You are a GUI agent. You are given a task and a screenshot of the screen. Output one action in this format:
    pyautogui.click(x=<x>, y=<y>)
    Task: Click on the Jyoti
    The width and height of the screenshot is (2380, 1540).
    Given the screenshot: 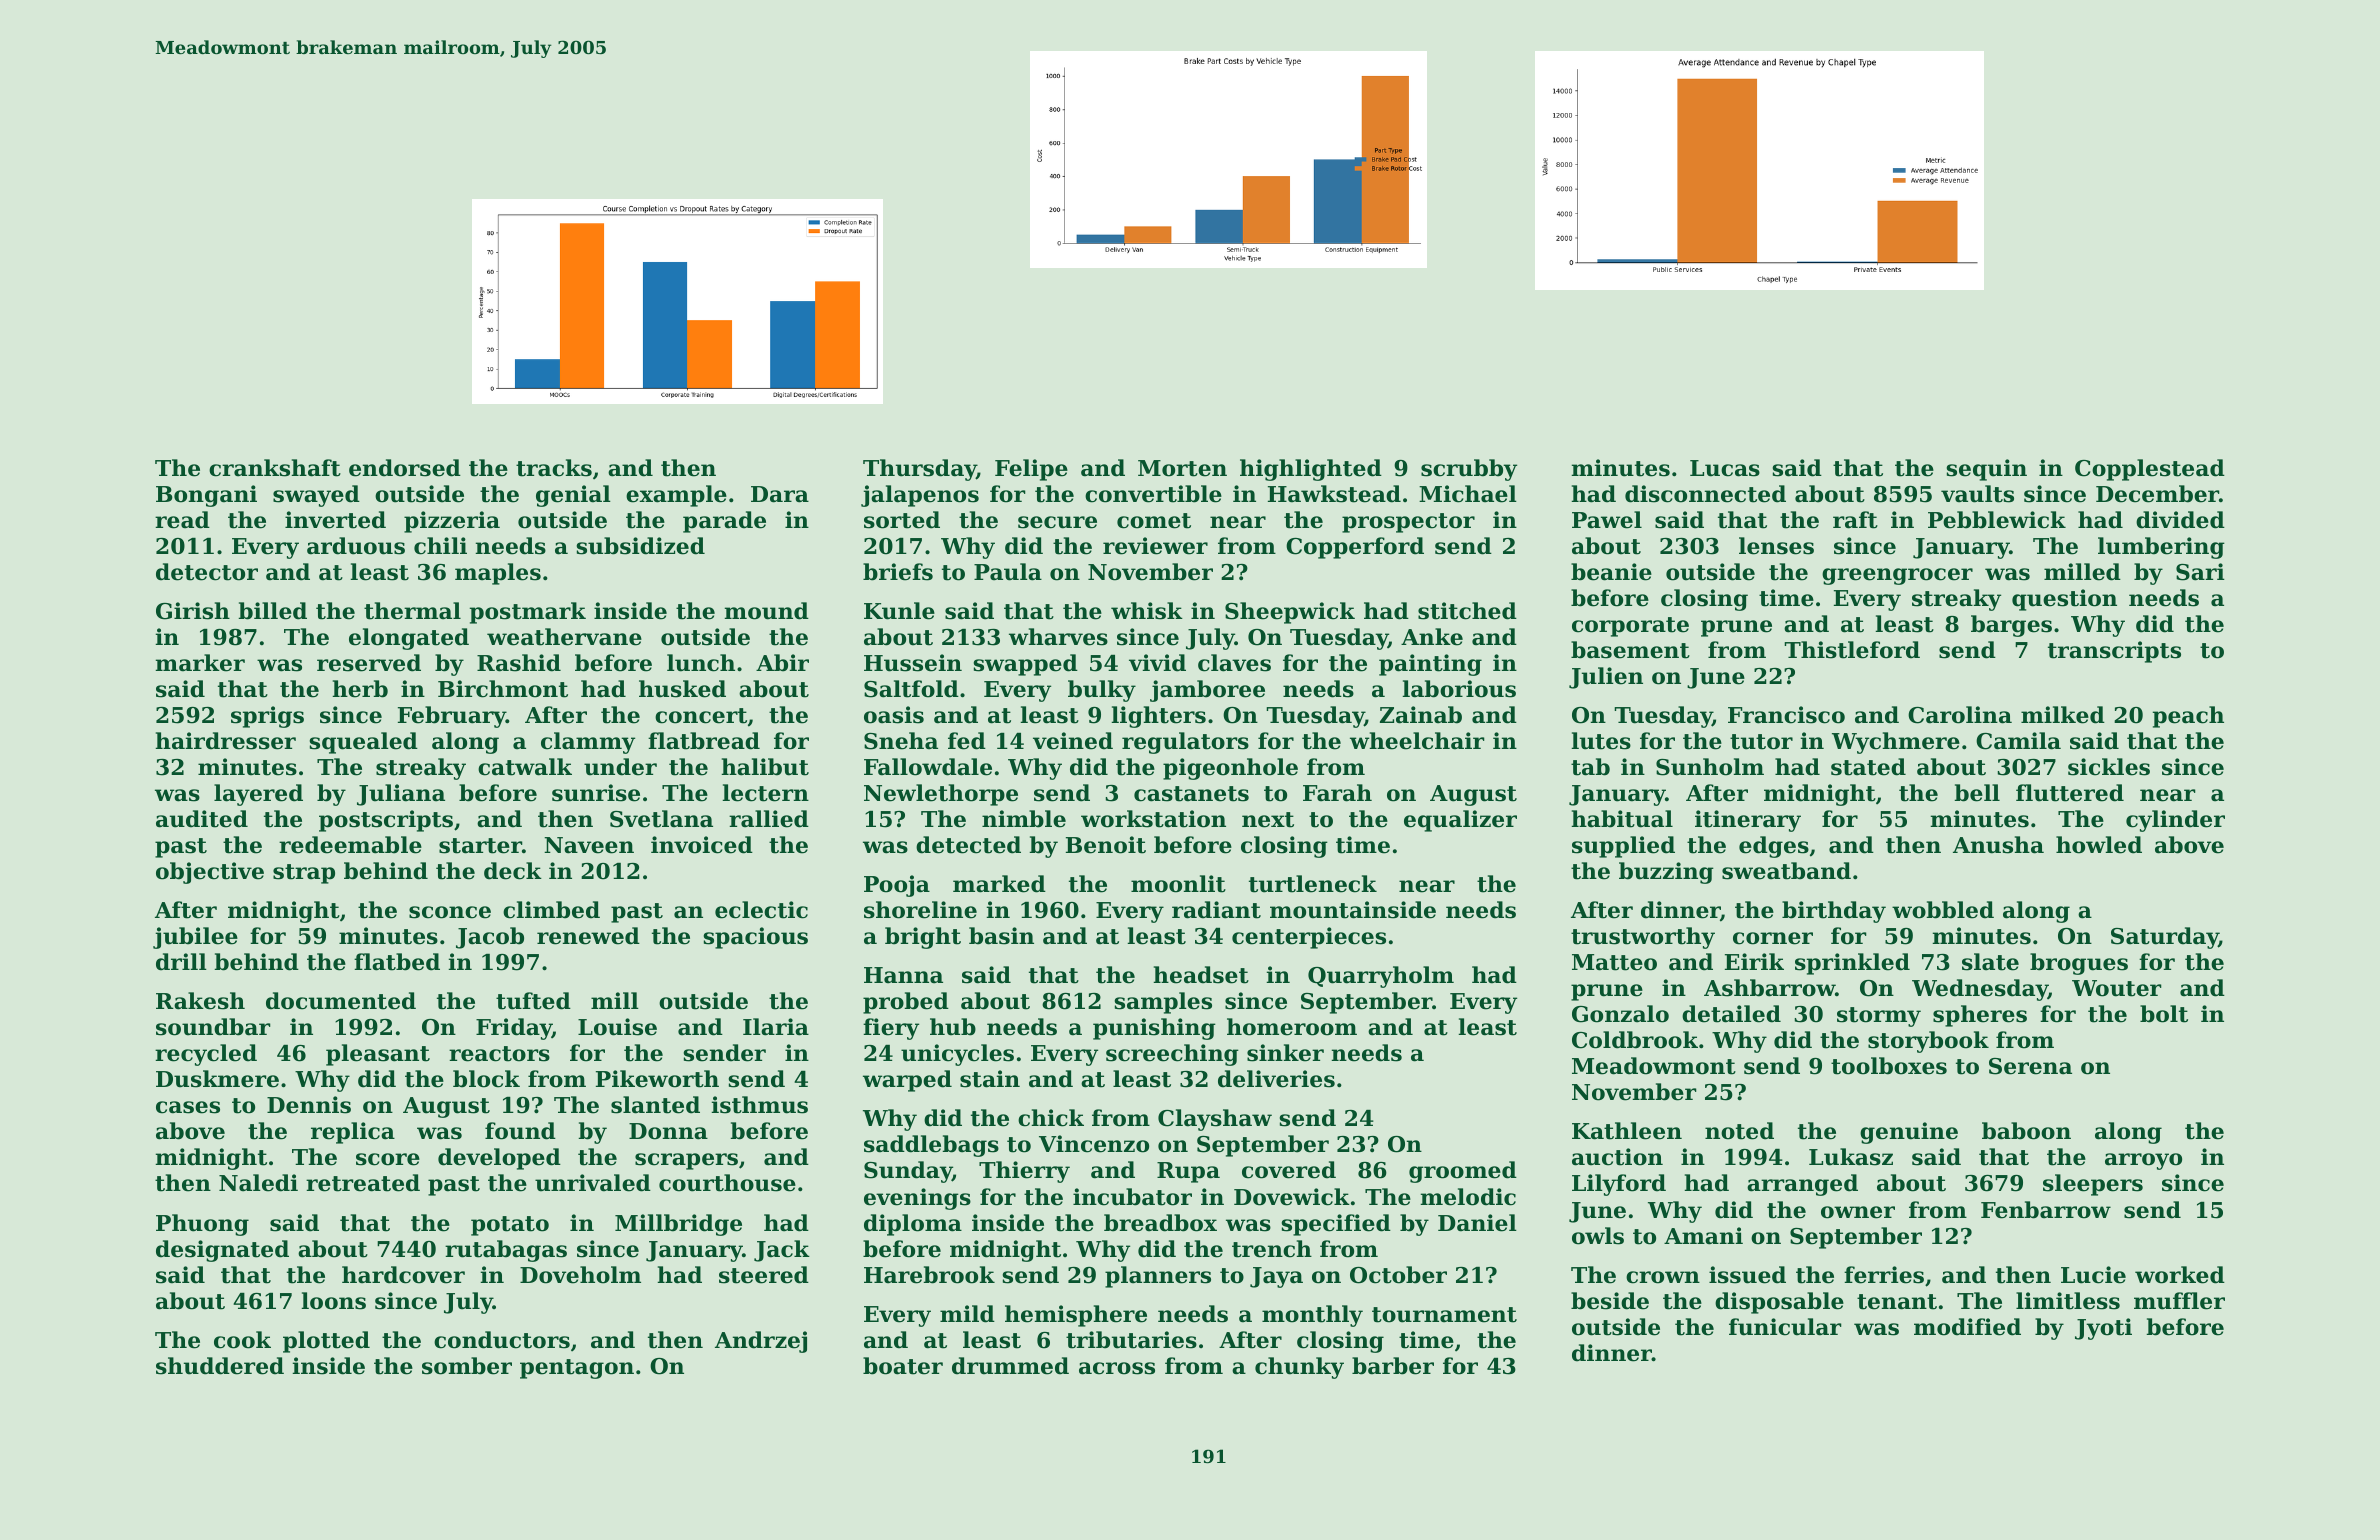 What is the action you would take?
    pyautogui.click(x=2103, y=1329)
